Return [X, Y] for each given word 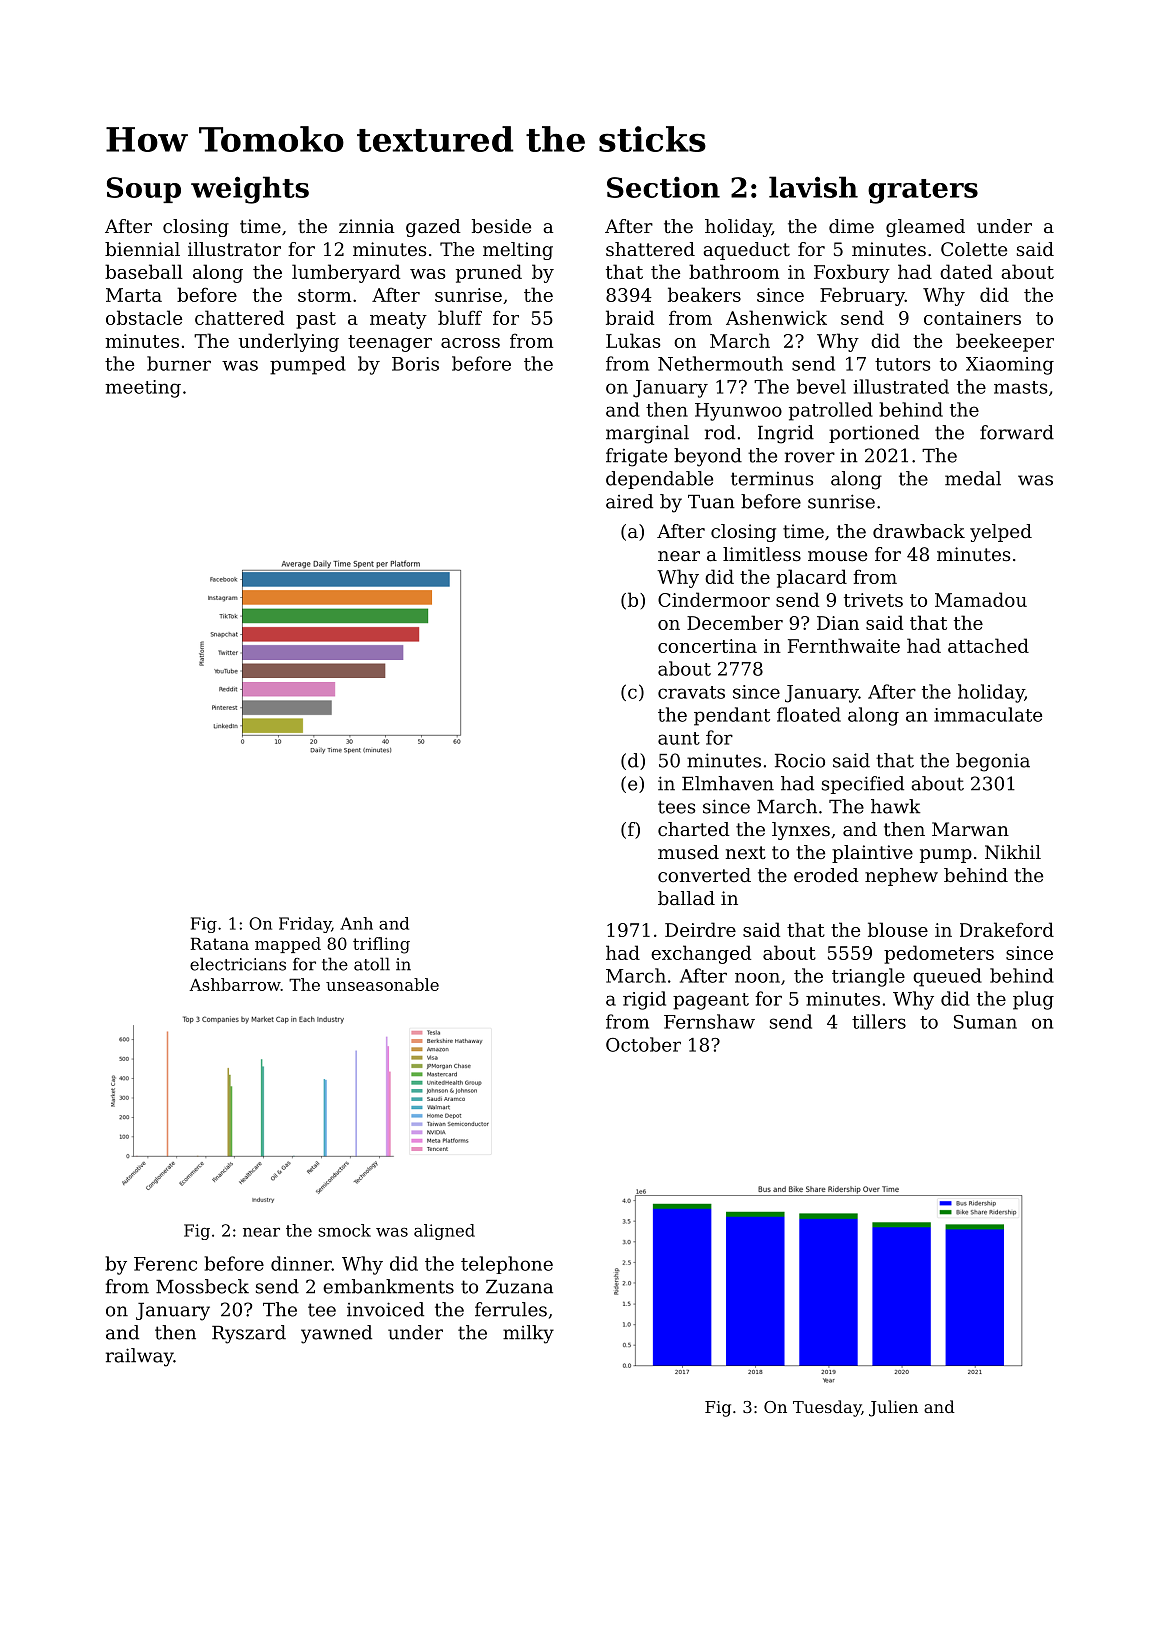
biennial [142, 249]
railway [140, 1357]
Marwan [970, 829]
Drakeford [1007, 929]
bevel [821, 386]
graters [923, 191]
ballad [686, 898]
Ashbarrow [235, 984]
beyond [708, 457]
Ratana [219, 943]
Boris [415, 364]
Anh [356, 923]
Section [663, 187]
